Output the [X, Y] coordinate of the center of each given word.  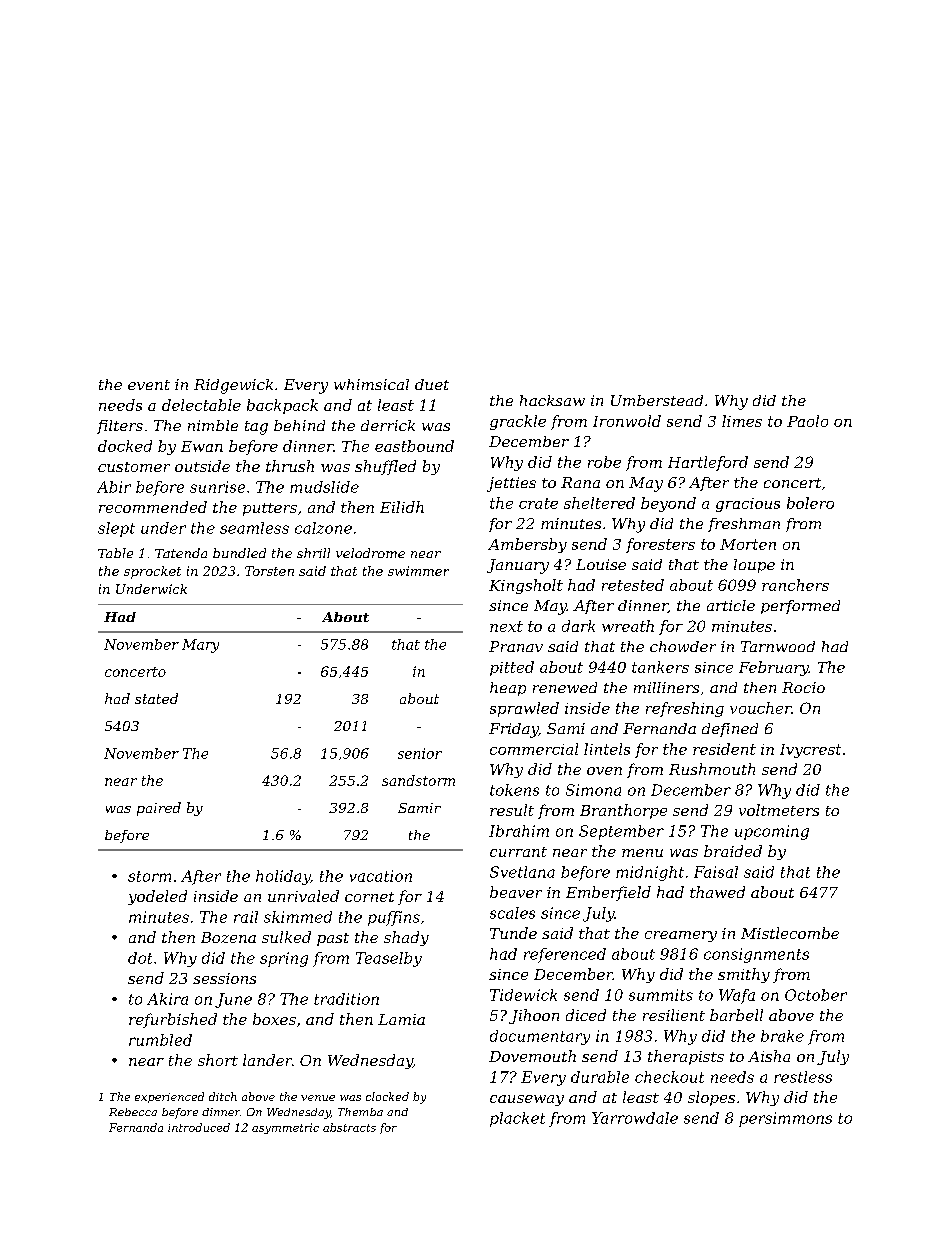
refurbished [173, 1020]
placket [517, 1119]
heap [508, 689]
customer [134, 467]
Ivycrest [810, 751]
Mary [200, 646]
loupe [754, 566]
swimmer [418, 571]
